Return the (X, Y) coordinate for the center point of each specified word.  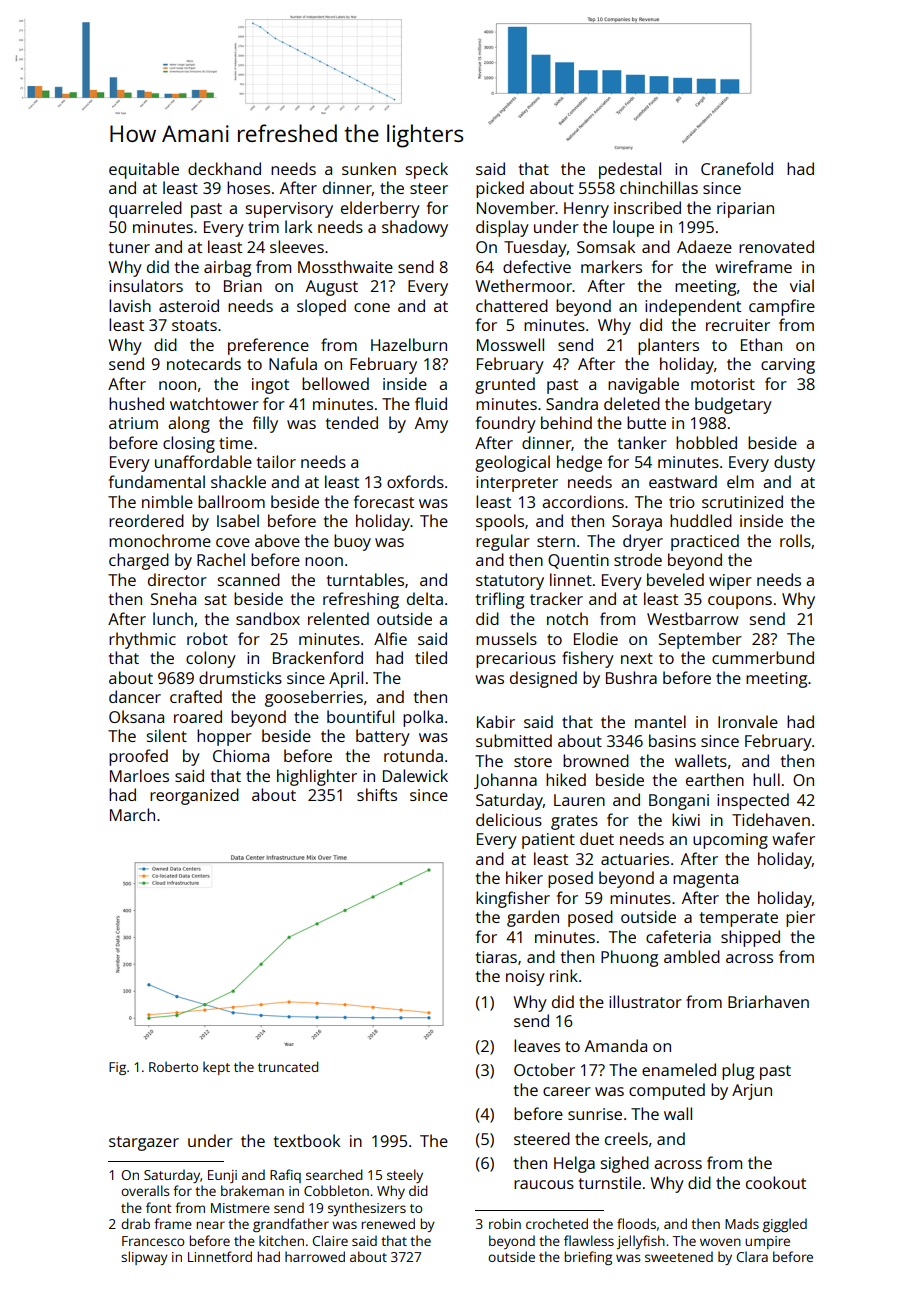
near (210, 1225)
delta (425, 598)
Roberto (173, 1067)
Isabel (238, 520)
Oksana (136, 716)
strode (638, 559)
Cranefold (737, 168)
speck (427, 170)
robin (505, 1223)
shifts (377, 794)
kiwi (686, 819)
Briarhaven (768, 1001)
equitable (144, 170)
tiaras (496, 957)
